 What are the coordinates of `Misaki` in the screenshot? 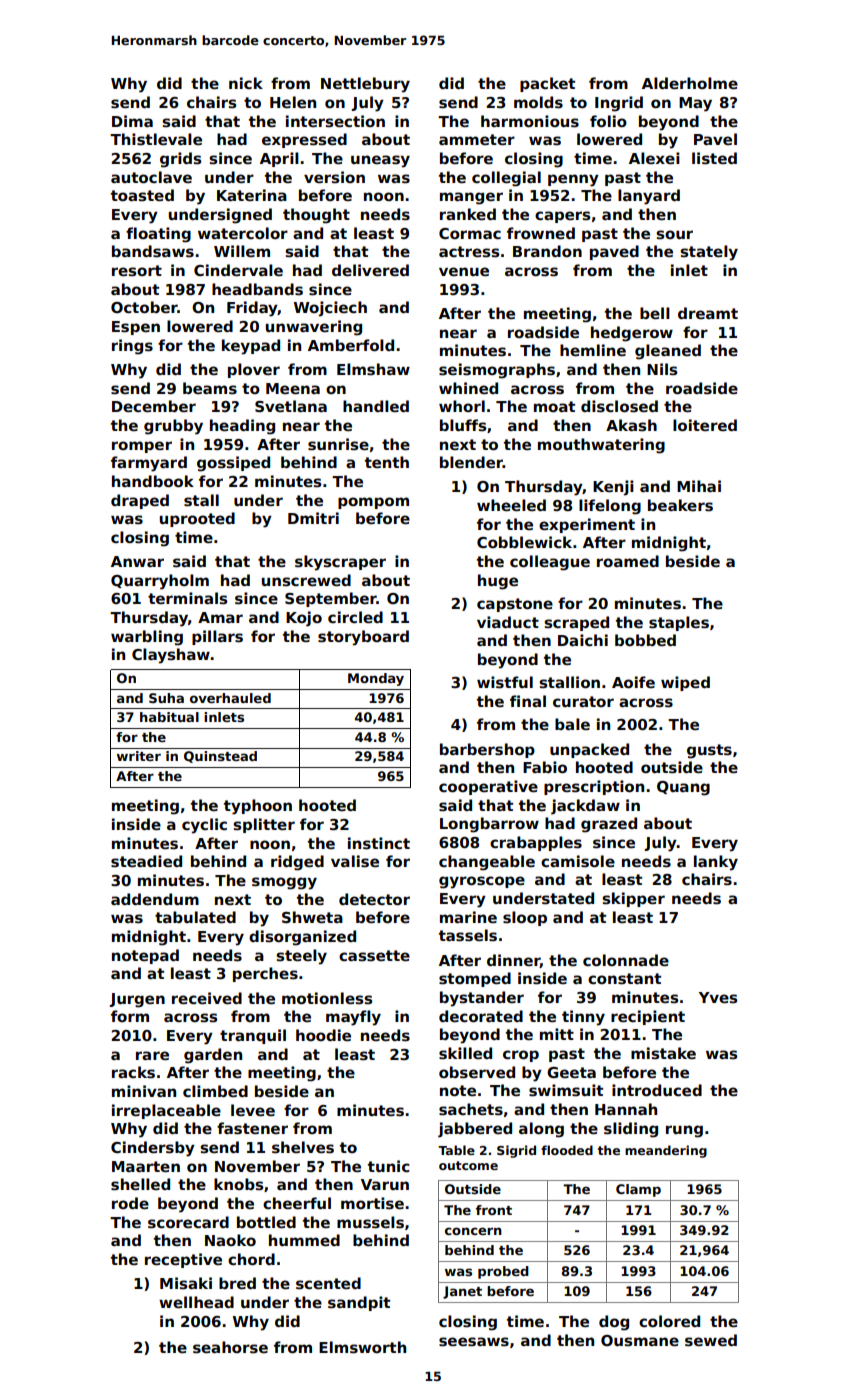 It's located at (186, 1283).
